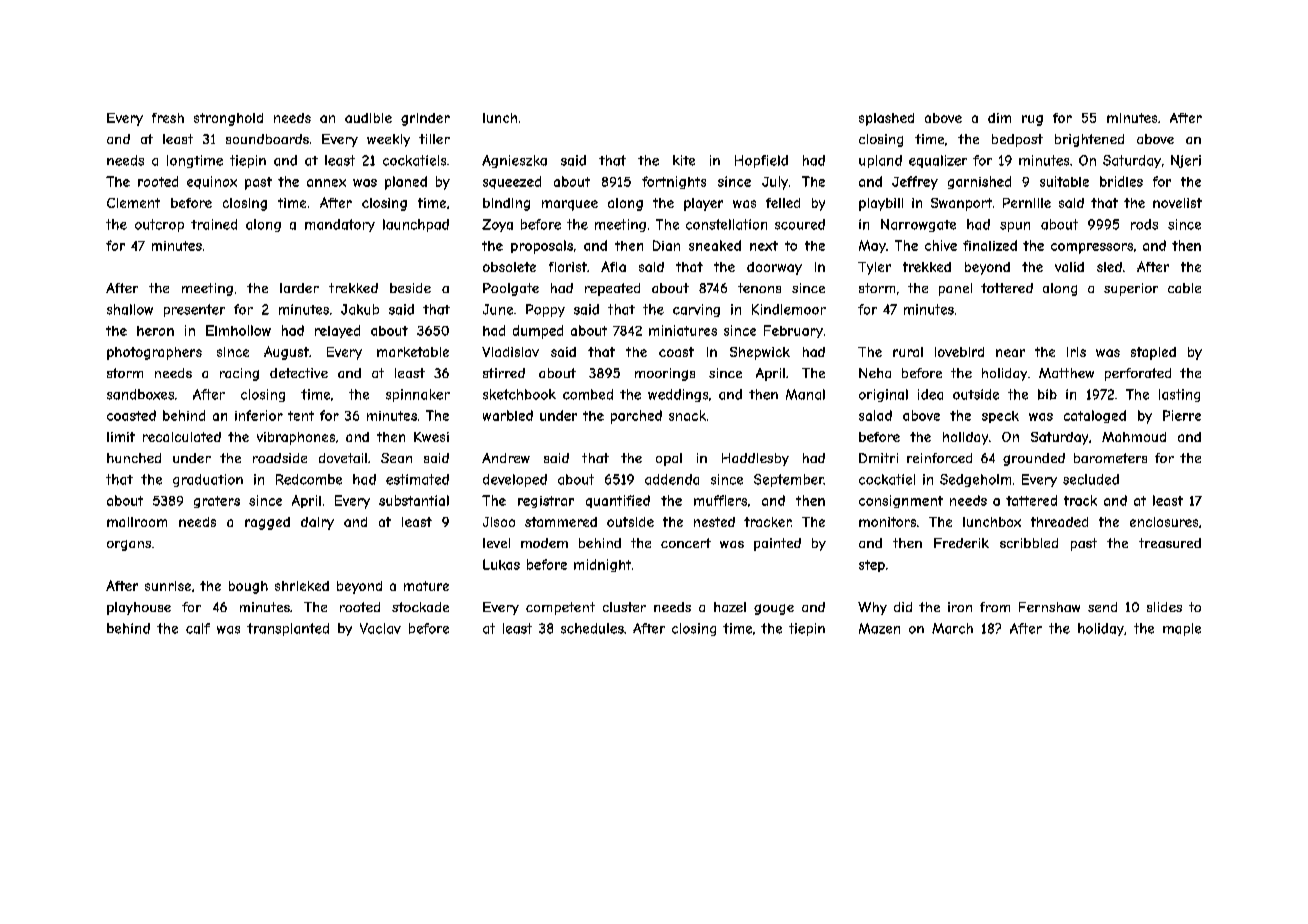 The width and height of the screenshot is (1308, 924). What do you see at coordinates (380, 628) in the screenshot?
I see `Vaclav` at bounding box center [380, 628].
